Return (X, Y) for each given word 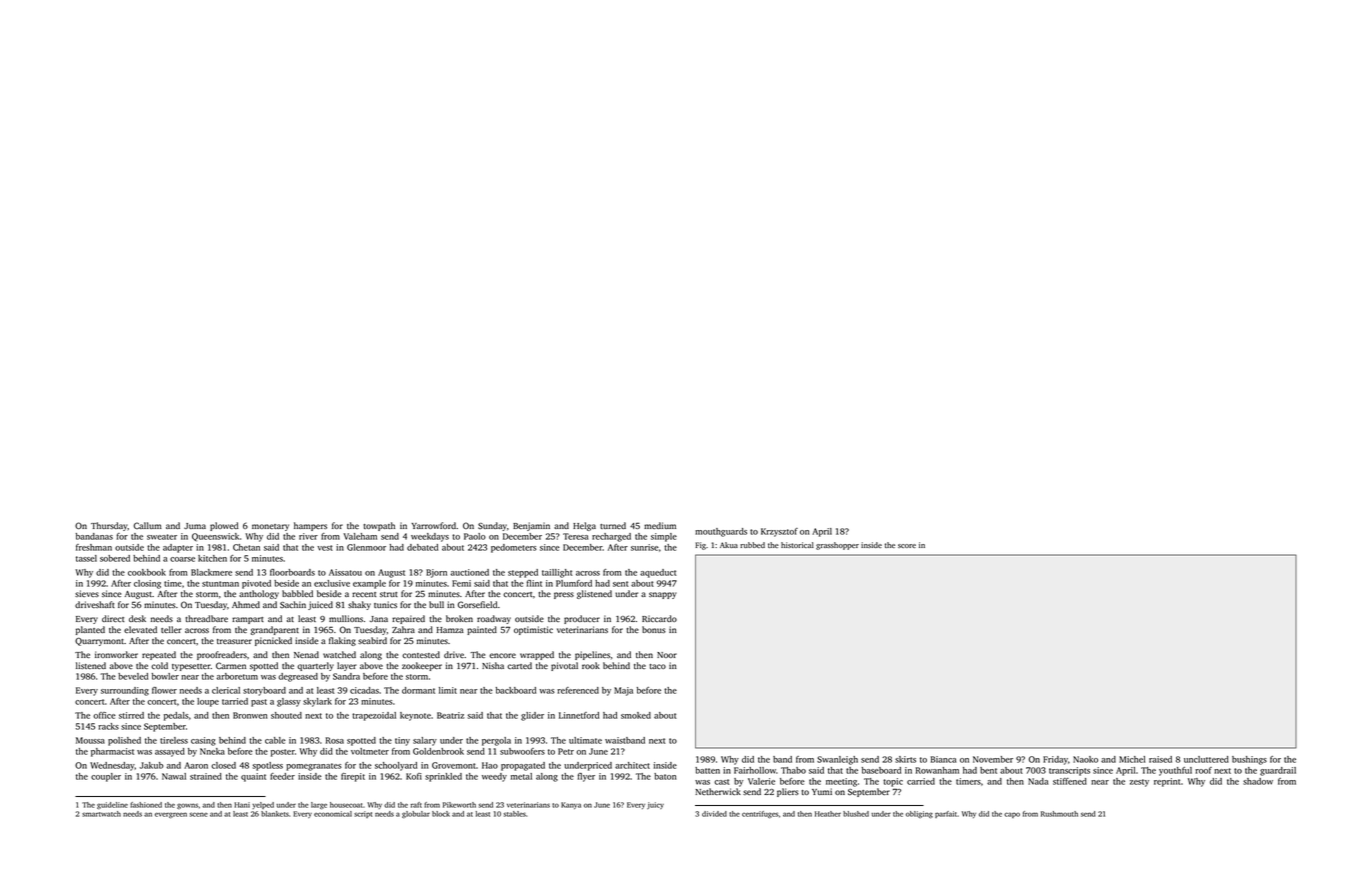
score (907, 546)
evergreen (171, 815)
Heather (828, 814)
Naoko (1085, 759)
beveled (133, 676)
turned (613, 525)
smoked (636, 715)
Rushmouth (1059, 814)
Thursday (109, 526)
